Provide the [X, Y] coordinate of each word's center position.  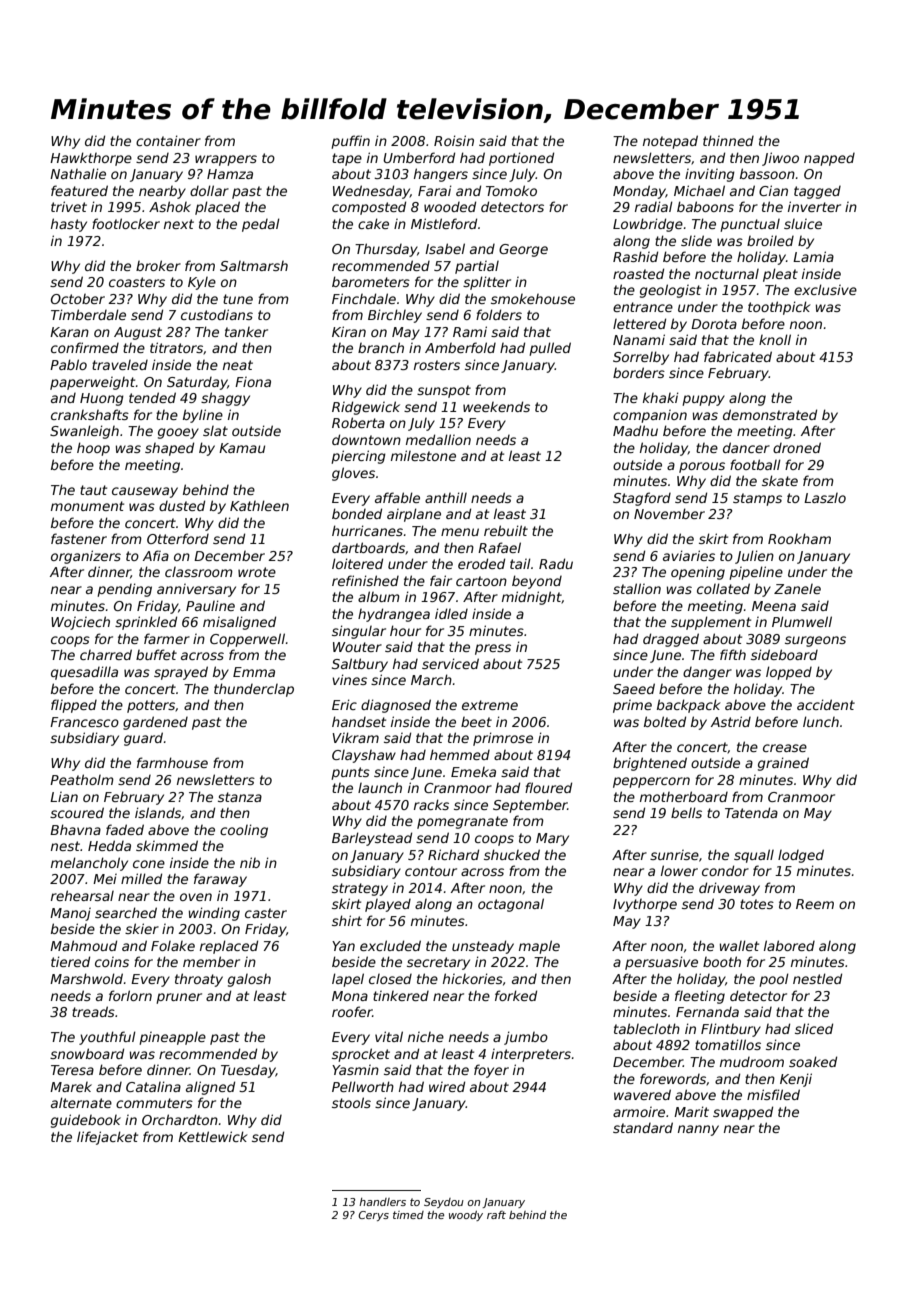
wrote [257, 572]
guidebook [86, 1121]
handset [359, 721]
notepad [670, 142]
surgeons [815, 641]
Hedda [109, 845]
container [168, 140]
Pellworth [363, 1086]
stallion [637, 588]
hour [405, 630]
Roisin [454, 140]
